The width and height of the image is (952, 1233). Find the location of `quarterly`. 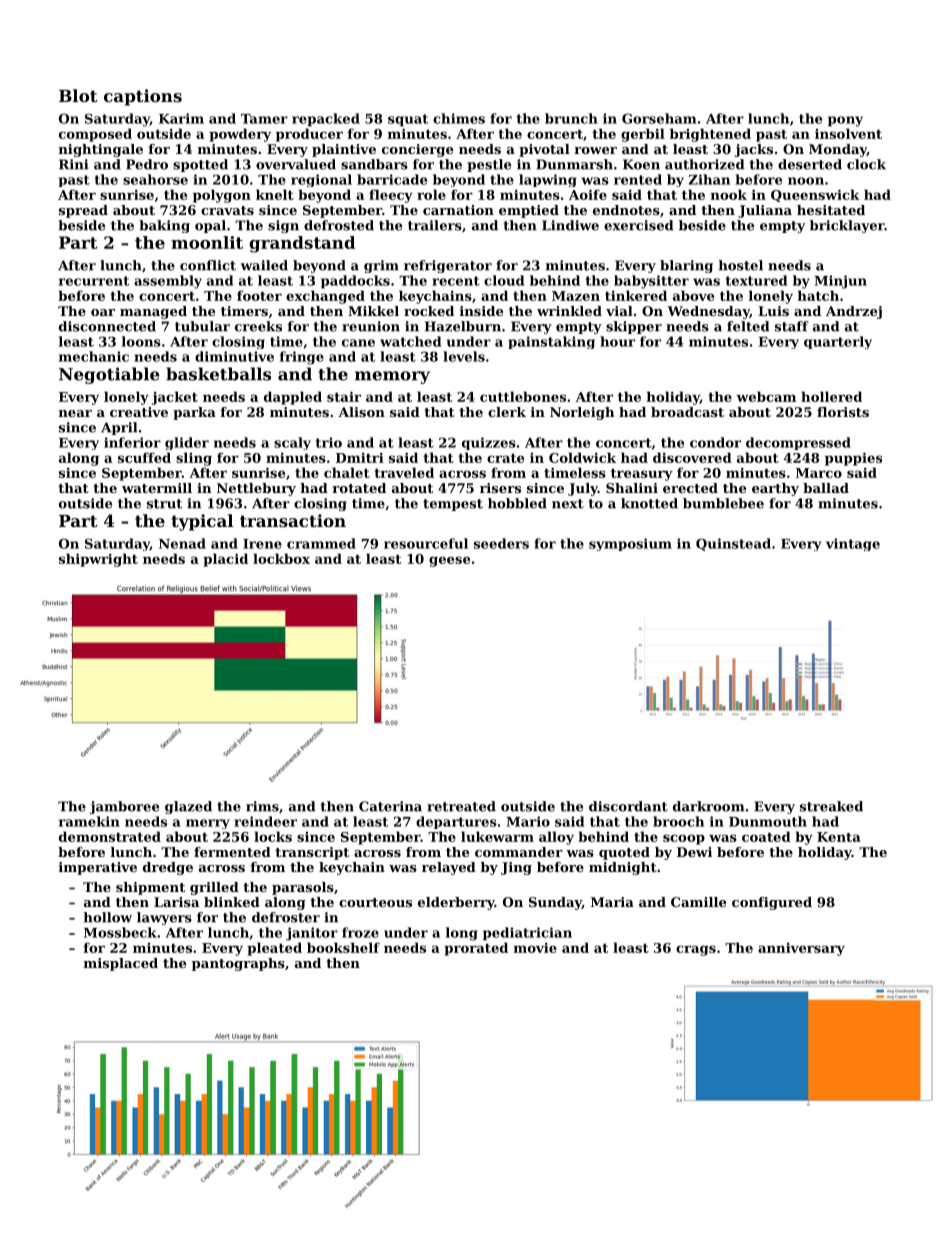

quarterly is located at coordinates (838, 342).
